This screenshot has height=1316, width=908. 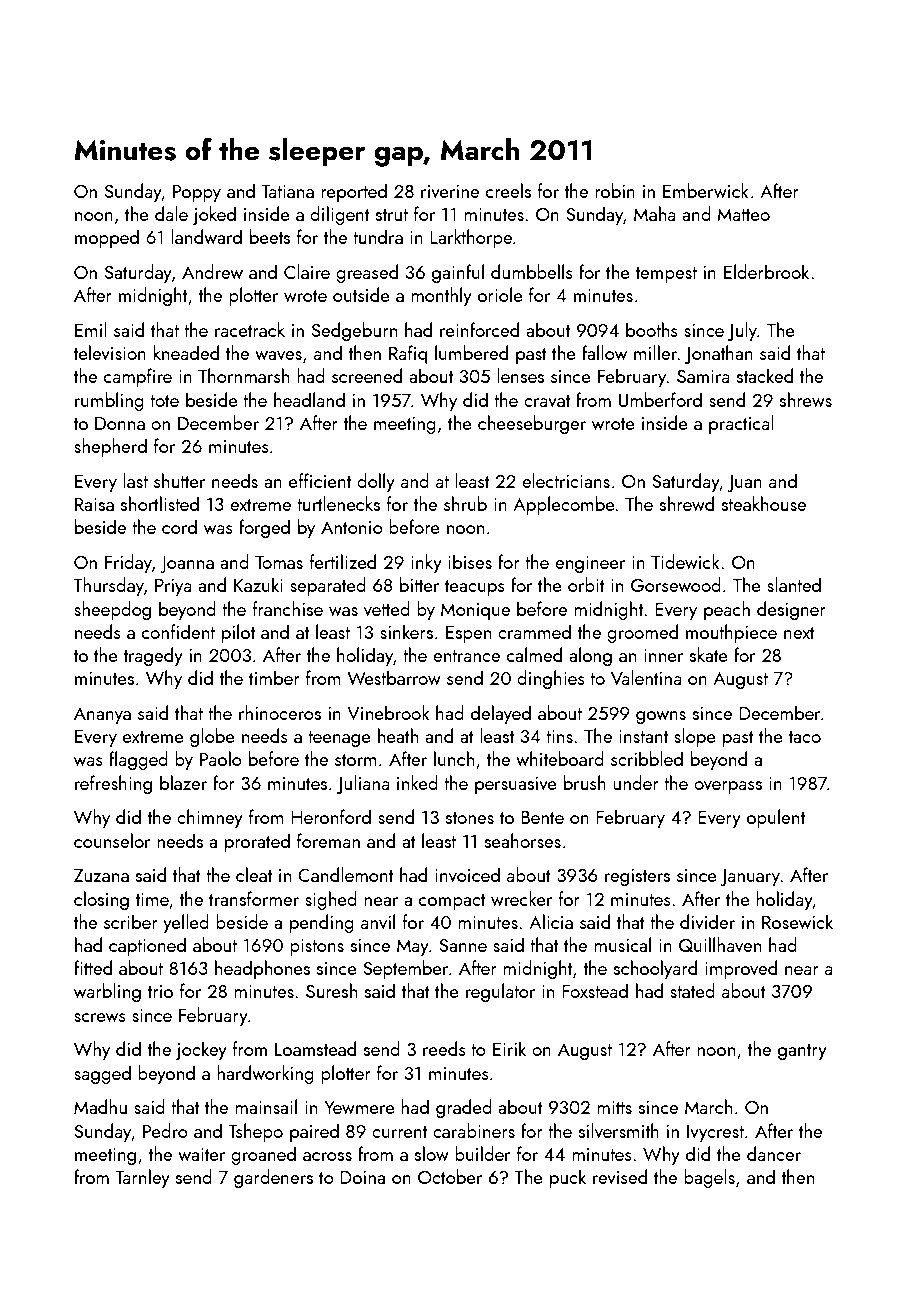 What do you see at coordinates (551, 921) in the screenshot?
I see `Alicia` at bounding box center [551, 921].
